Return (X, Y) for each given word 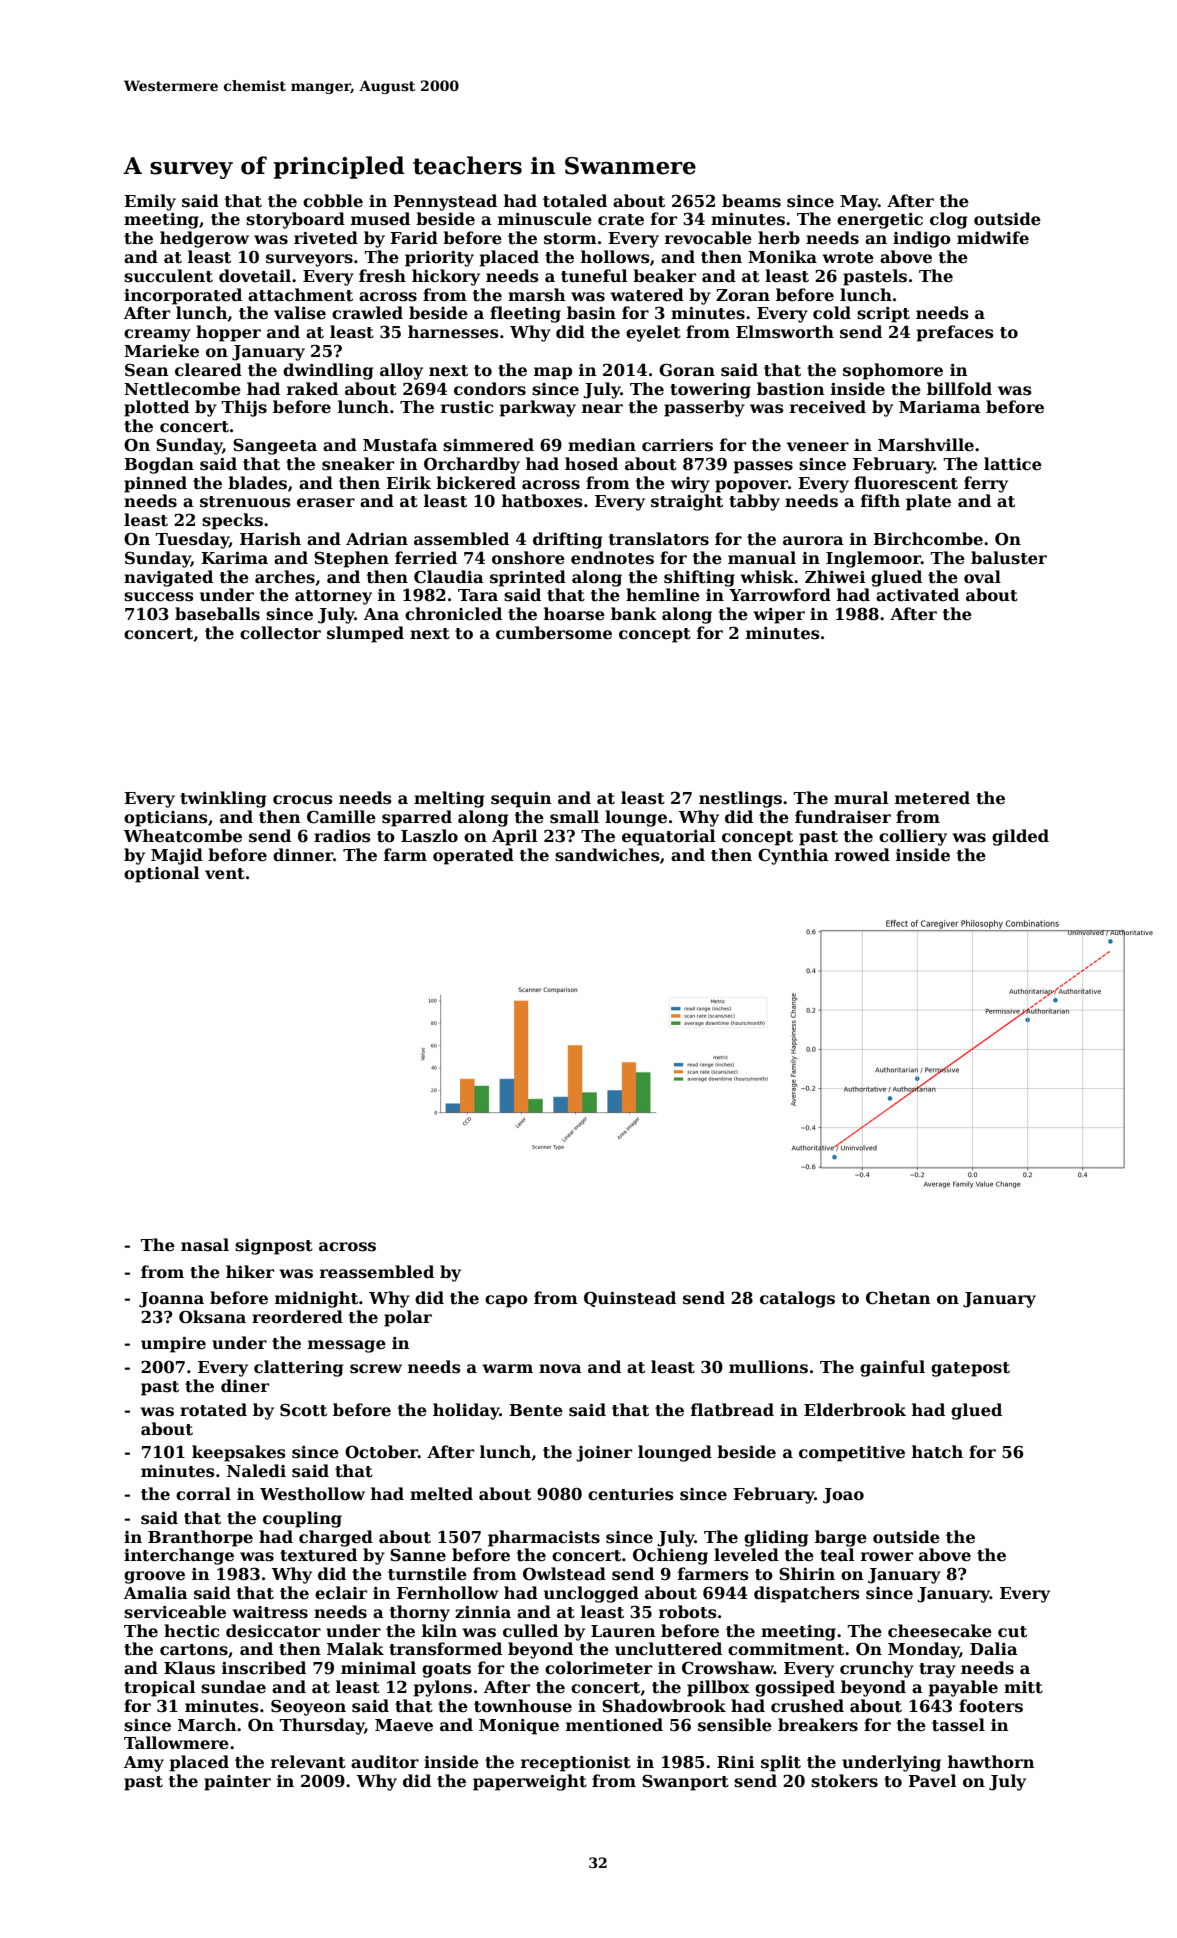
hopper (228, 333)
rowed (862, 855)
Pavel (932, 1781)
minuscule (545, 219)
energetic (880, 221)
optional (161, 874)
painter (237, 1783)
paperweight (530, 1782)
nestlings (740, 799)
